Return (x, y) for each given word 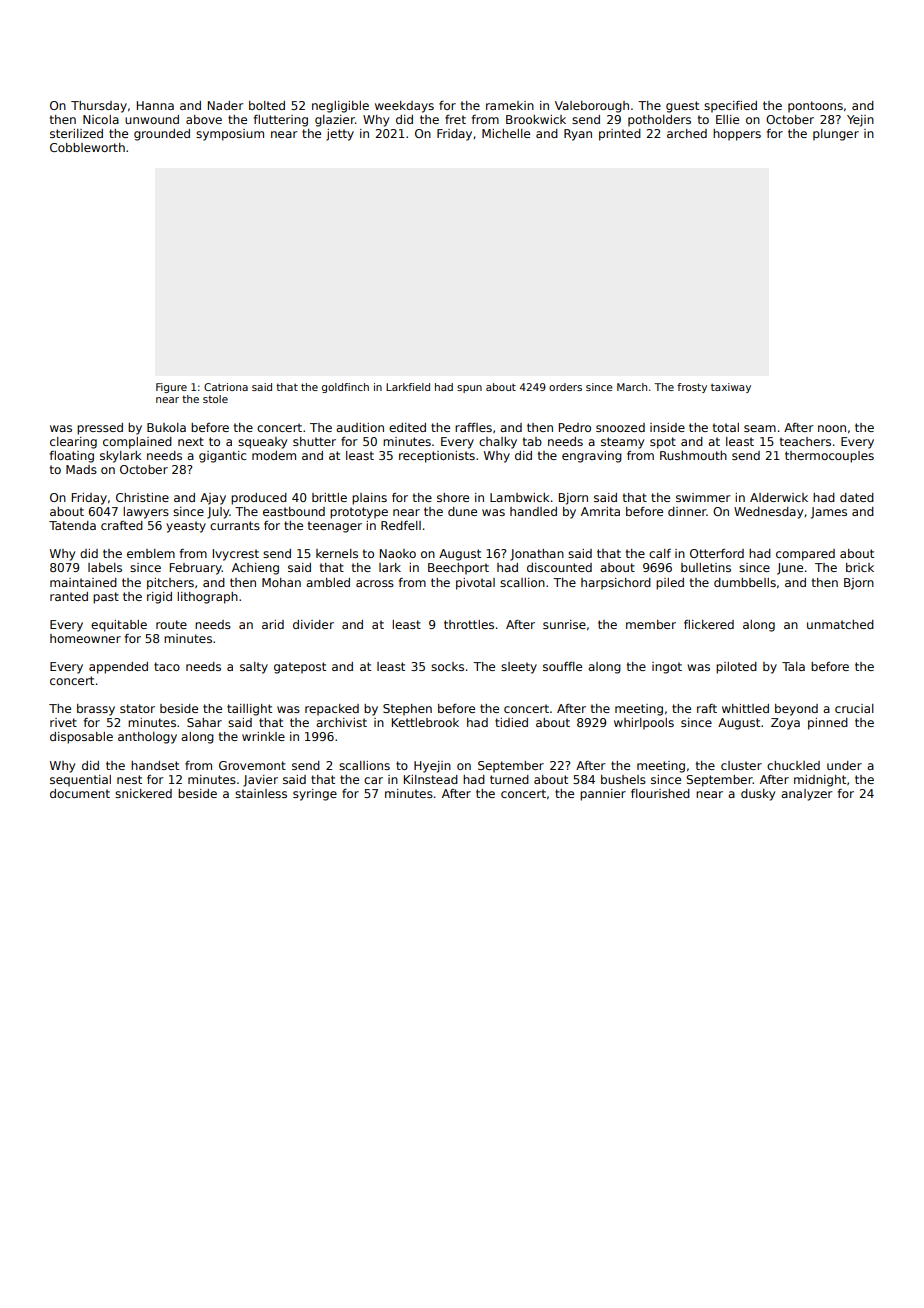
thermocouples (829, 457)
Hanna (155, 105)
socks (447, 666)
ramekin (510, 105)
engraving (592, 457)
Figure (171, 388)
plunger (836, 135)
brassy (96, 710)
